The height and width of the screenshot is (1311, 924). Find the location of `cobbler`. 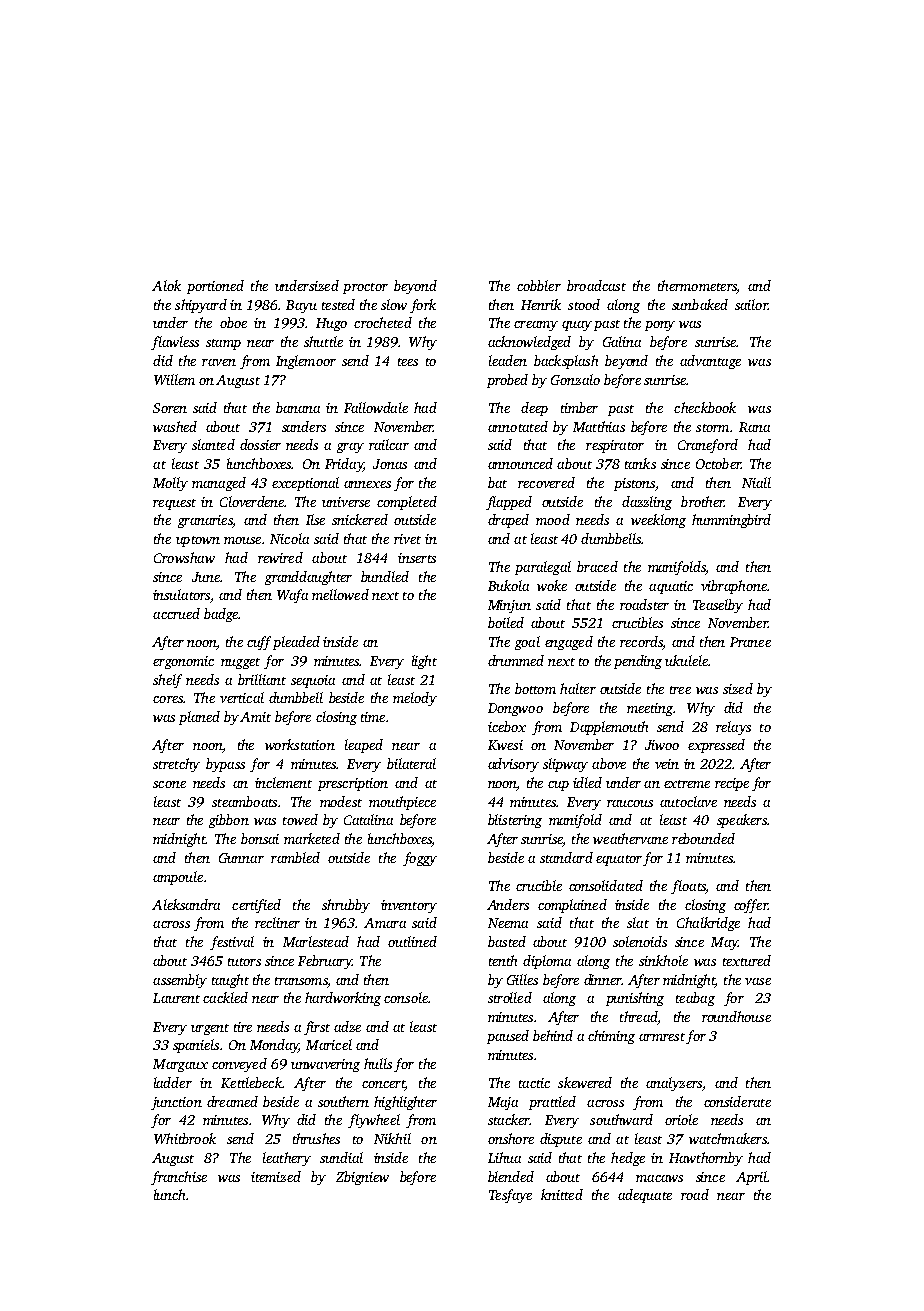

cobbler is located at coordinates (539, 285).
